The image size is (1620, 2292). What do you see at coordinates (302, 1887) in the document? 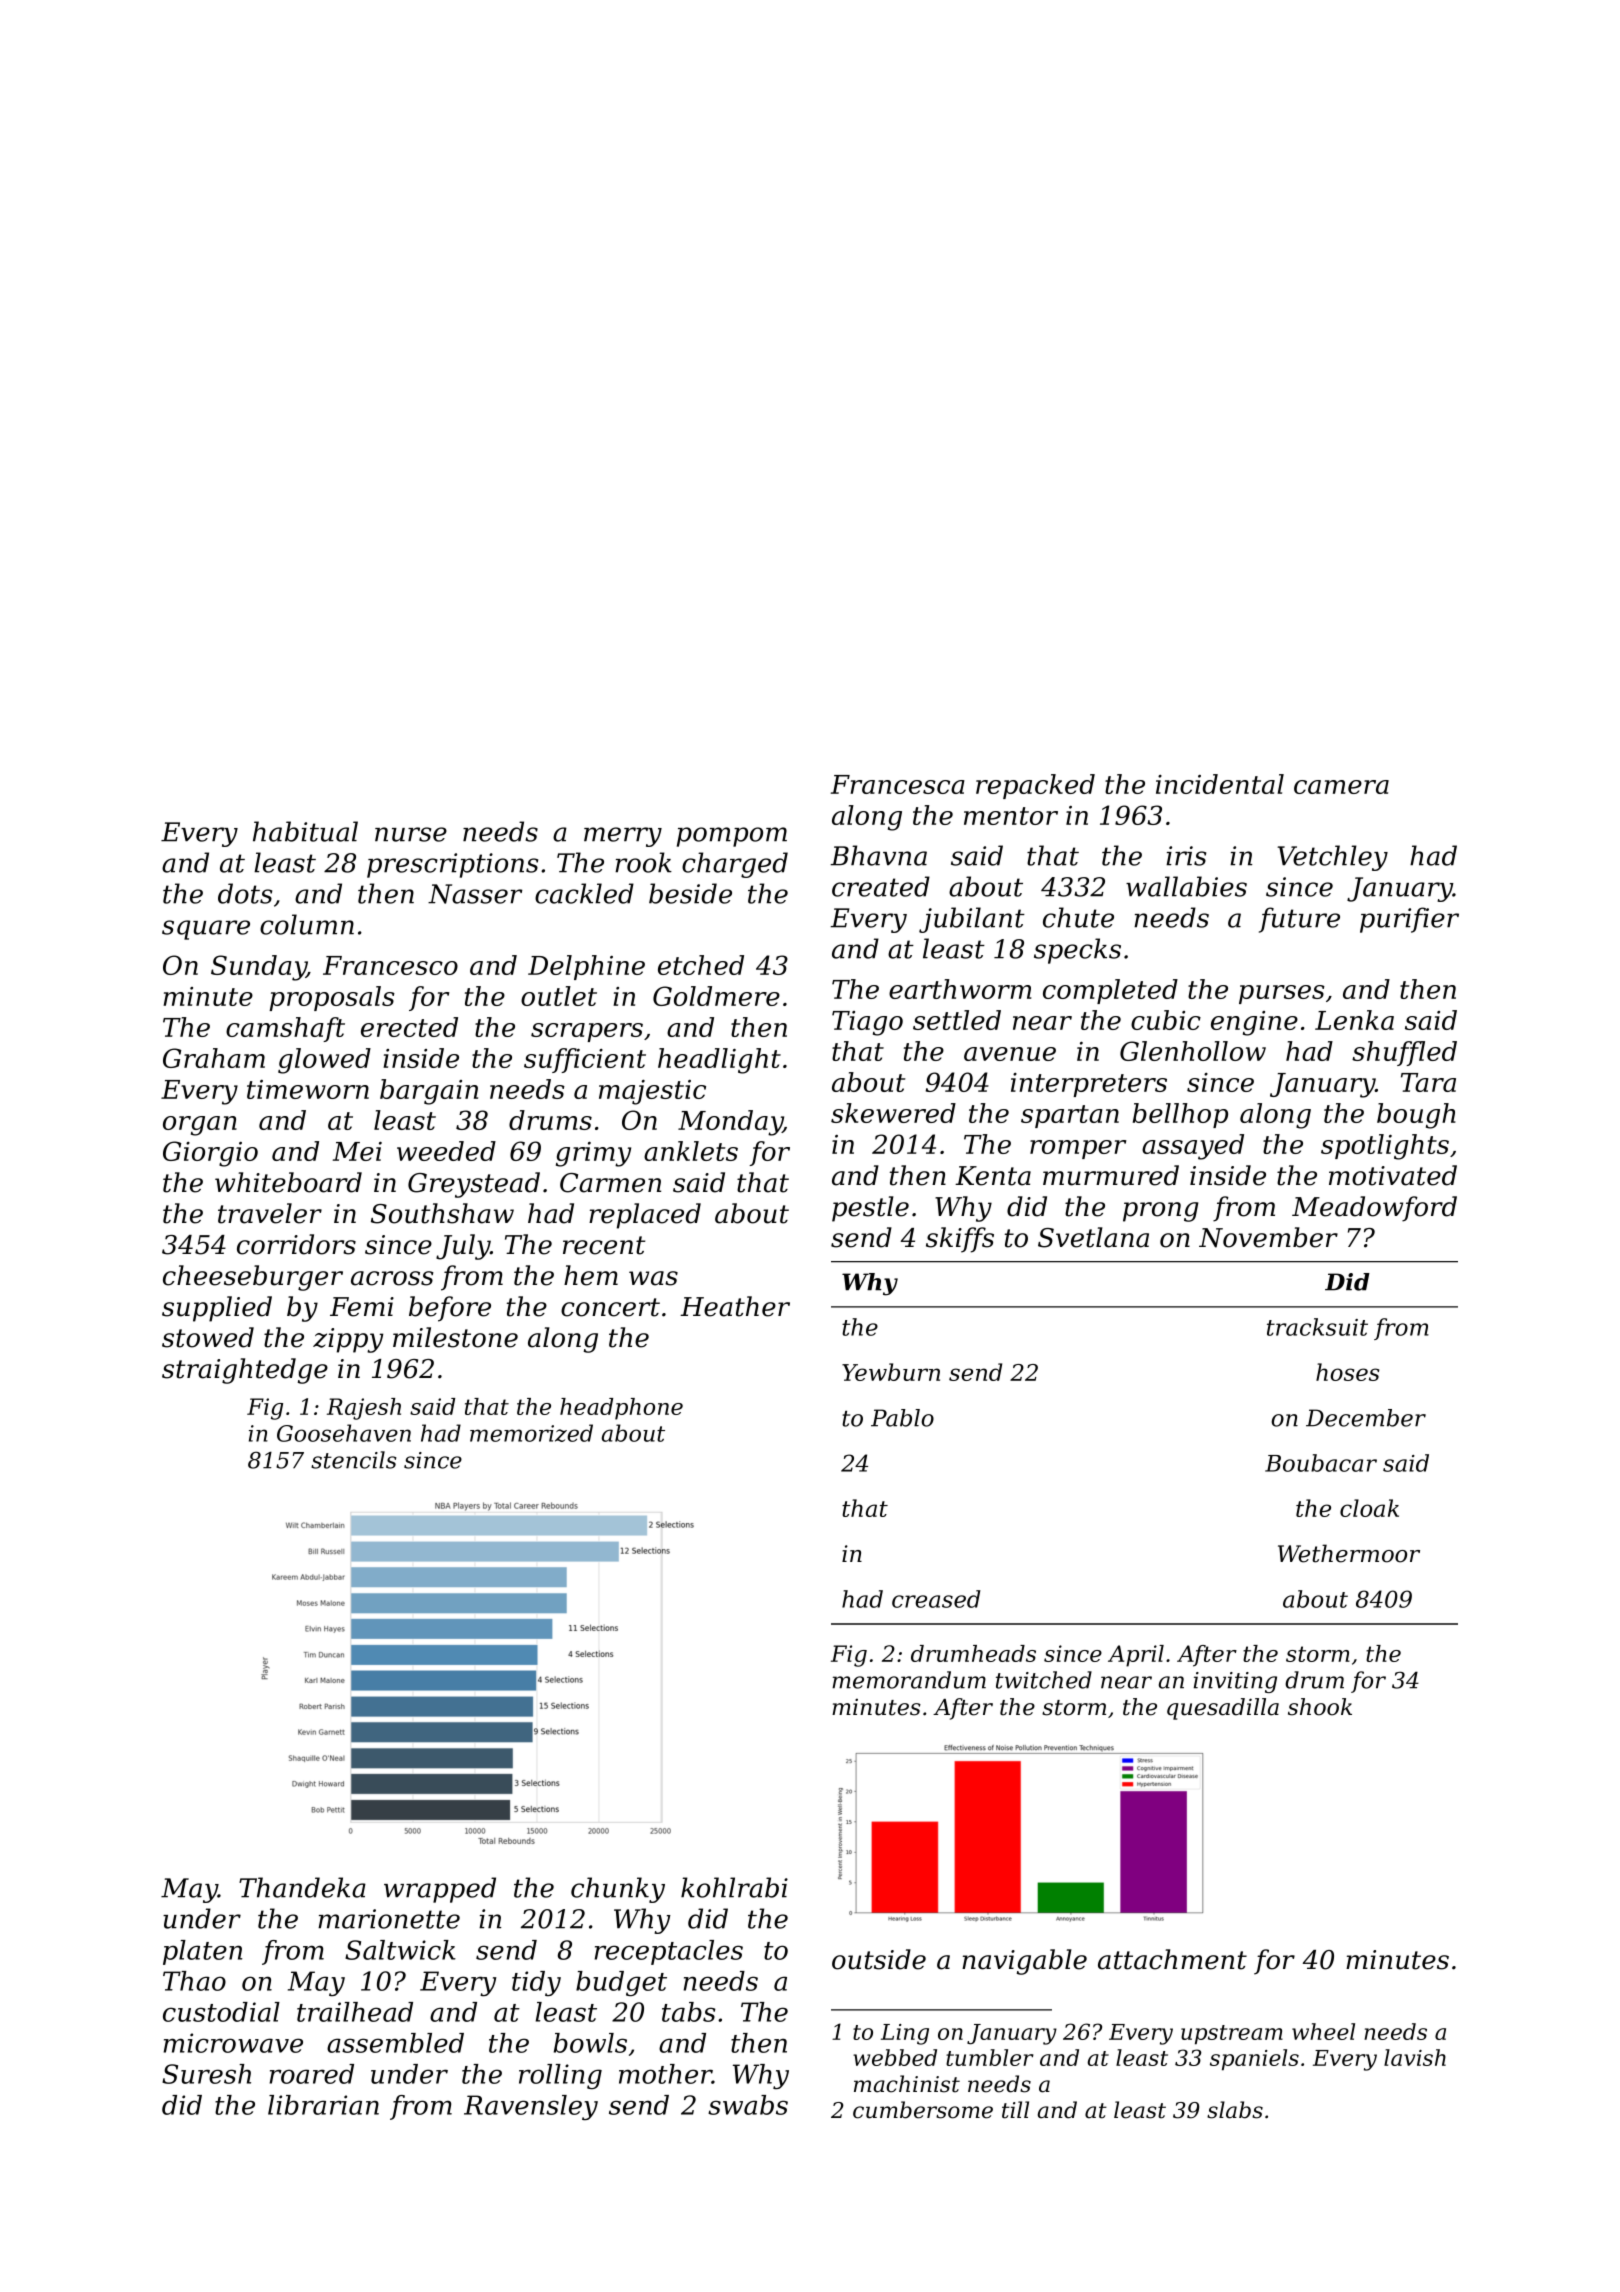
I see `Thandeka` at bounding box center [302, 1887].
